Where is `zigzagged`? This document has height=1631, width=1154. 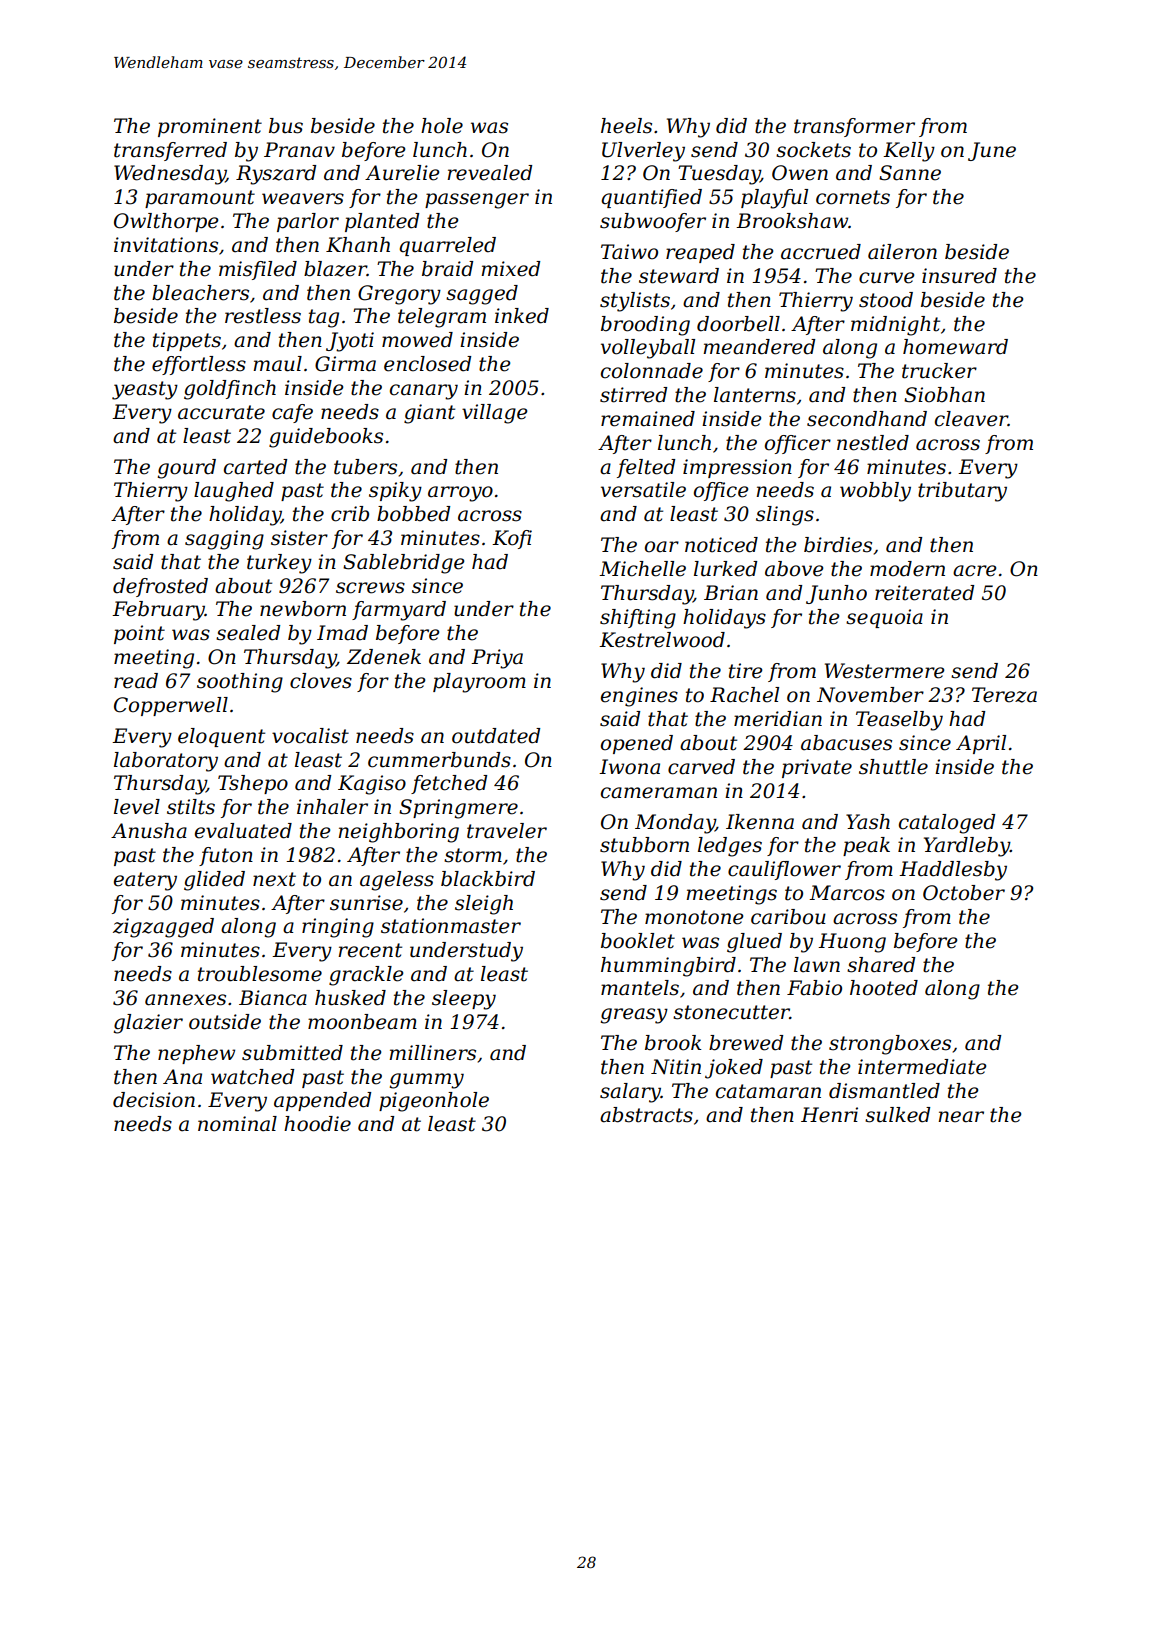
zigzagged is located at coordinates (163, 928).
